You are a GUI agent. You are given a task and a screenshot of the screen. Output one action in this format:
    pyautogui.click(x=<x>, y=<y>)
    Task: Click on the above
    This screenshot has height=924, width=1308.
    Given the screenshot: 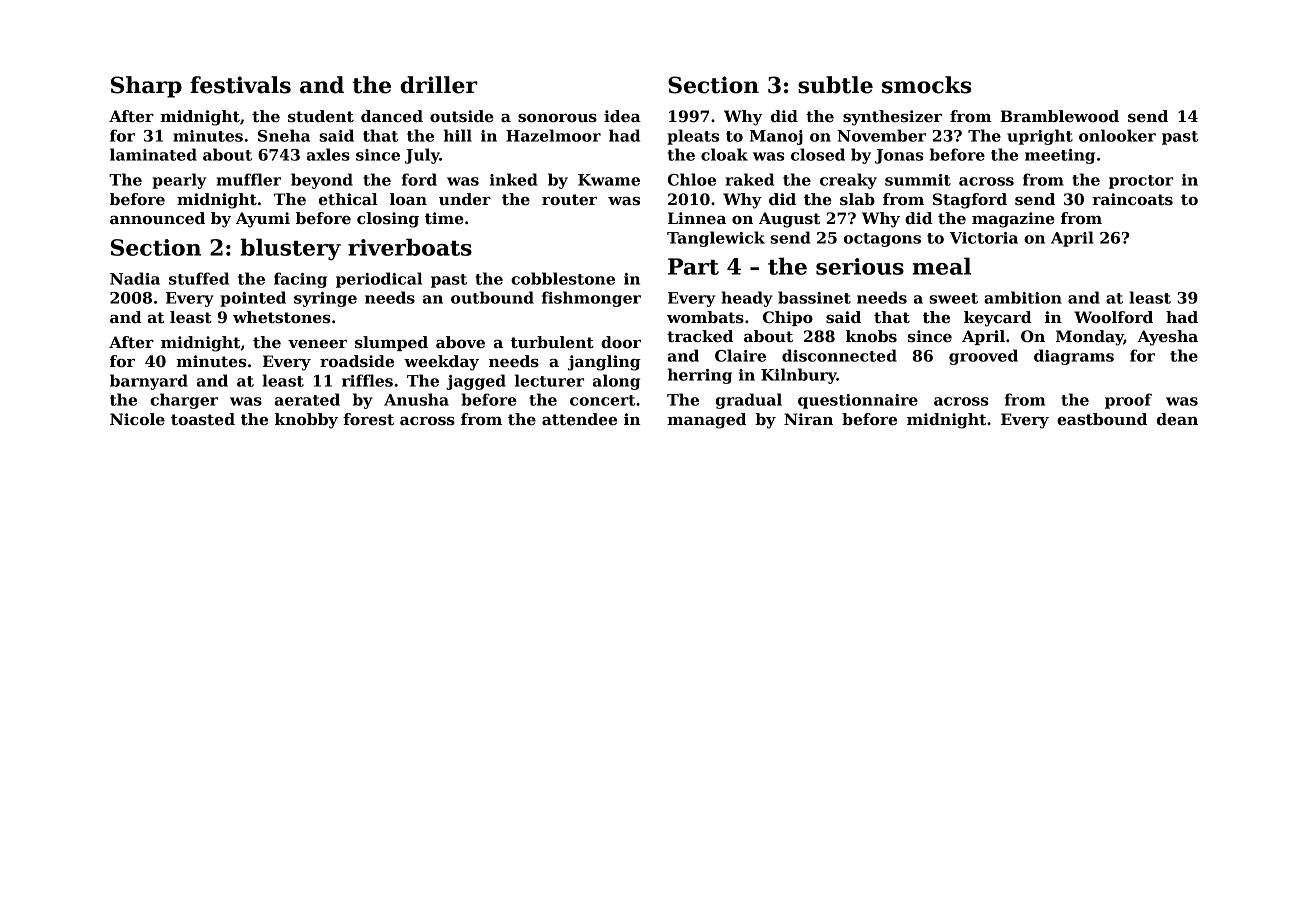 What is the action you would take?
    pyautogui.click(x=460, y=342)
